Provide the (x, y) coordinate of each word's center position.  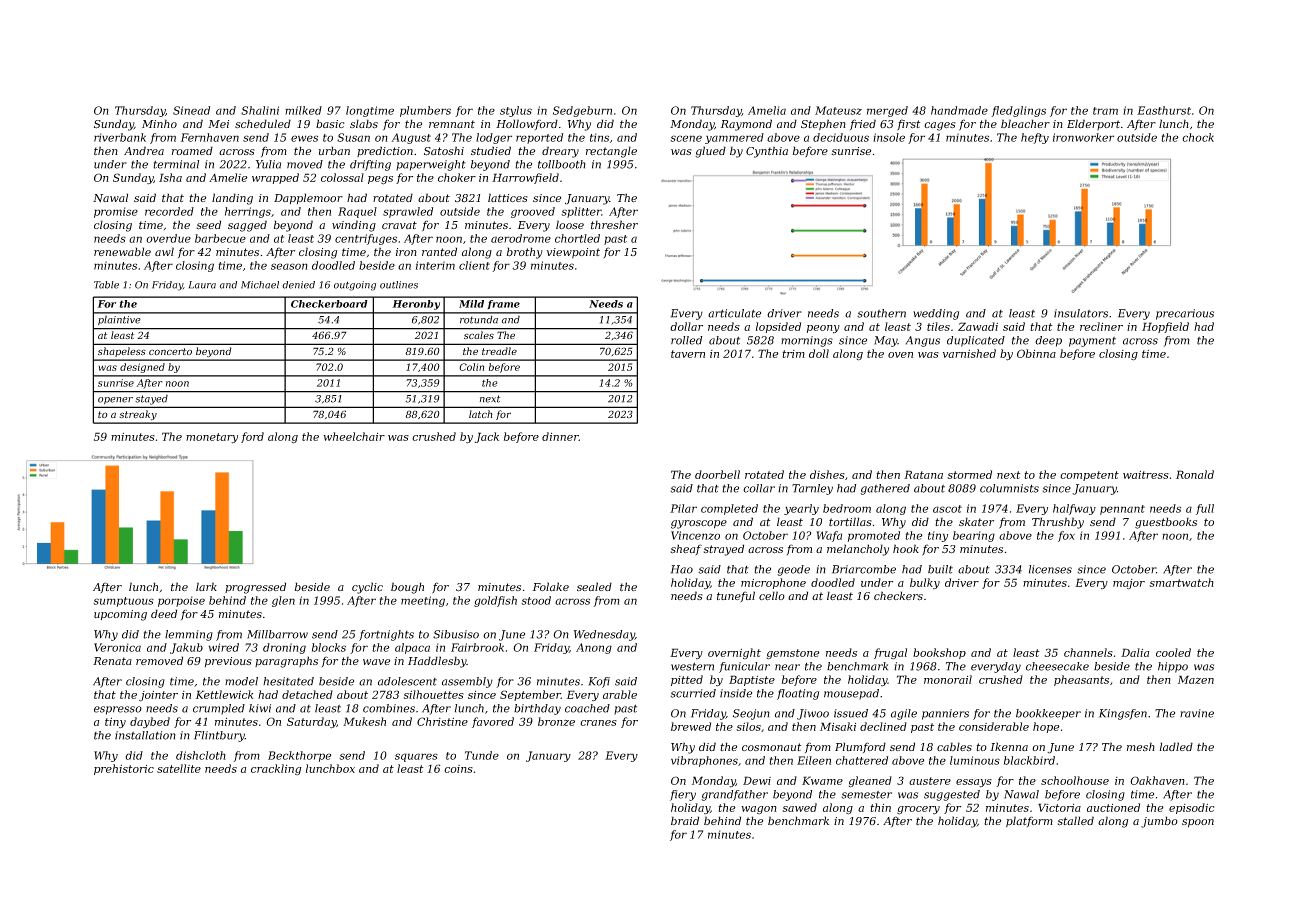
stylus (516, 111)
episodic (1191, 808)
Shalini (260, 110)
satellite (179, 768)
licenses (1050, 569)
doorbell (717, 474)
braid (685, 820)
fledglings (1018, 111)
